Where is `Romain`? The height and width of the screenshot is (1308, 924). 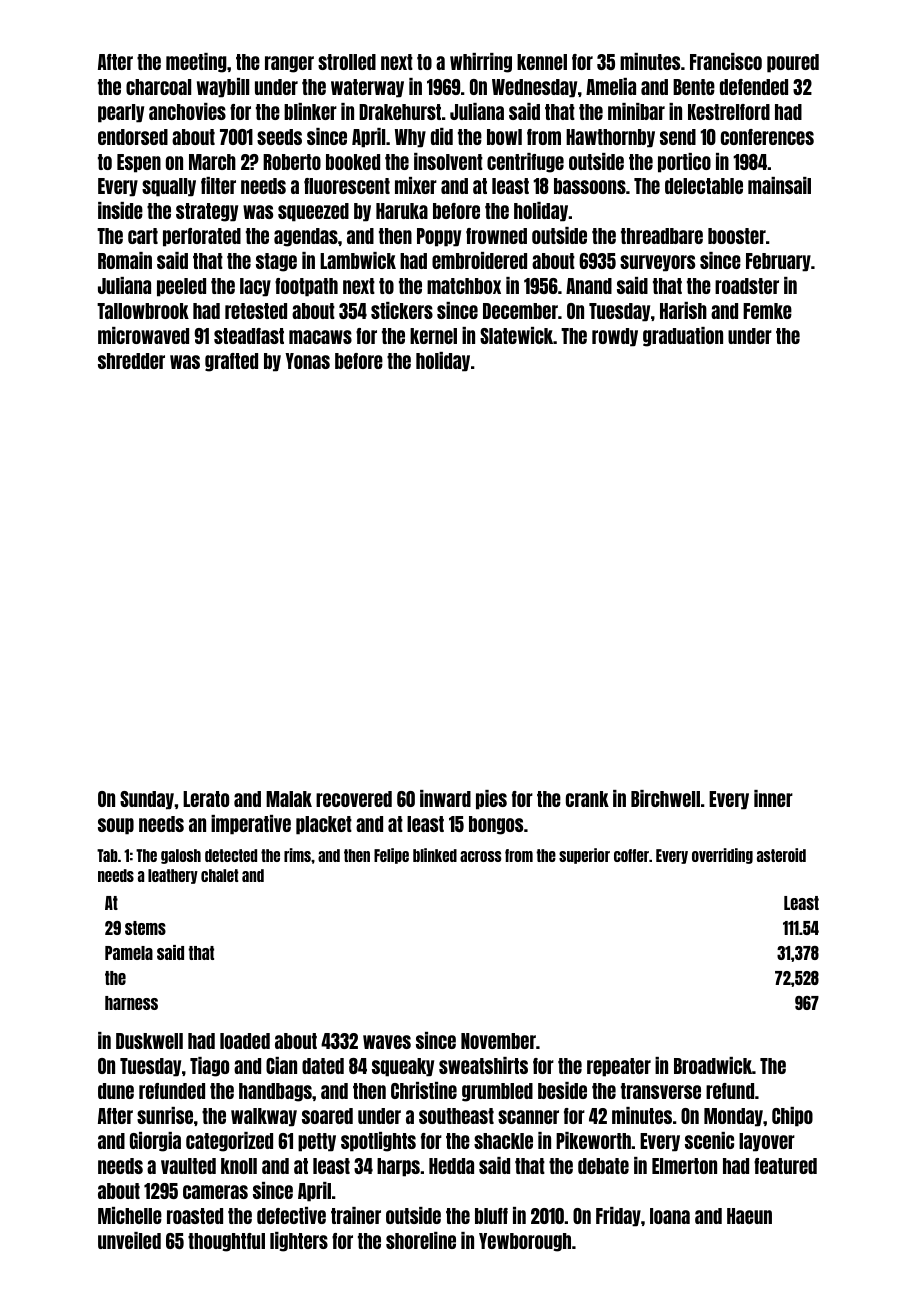
Romain is located at coordinates (125, 260).
